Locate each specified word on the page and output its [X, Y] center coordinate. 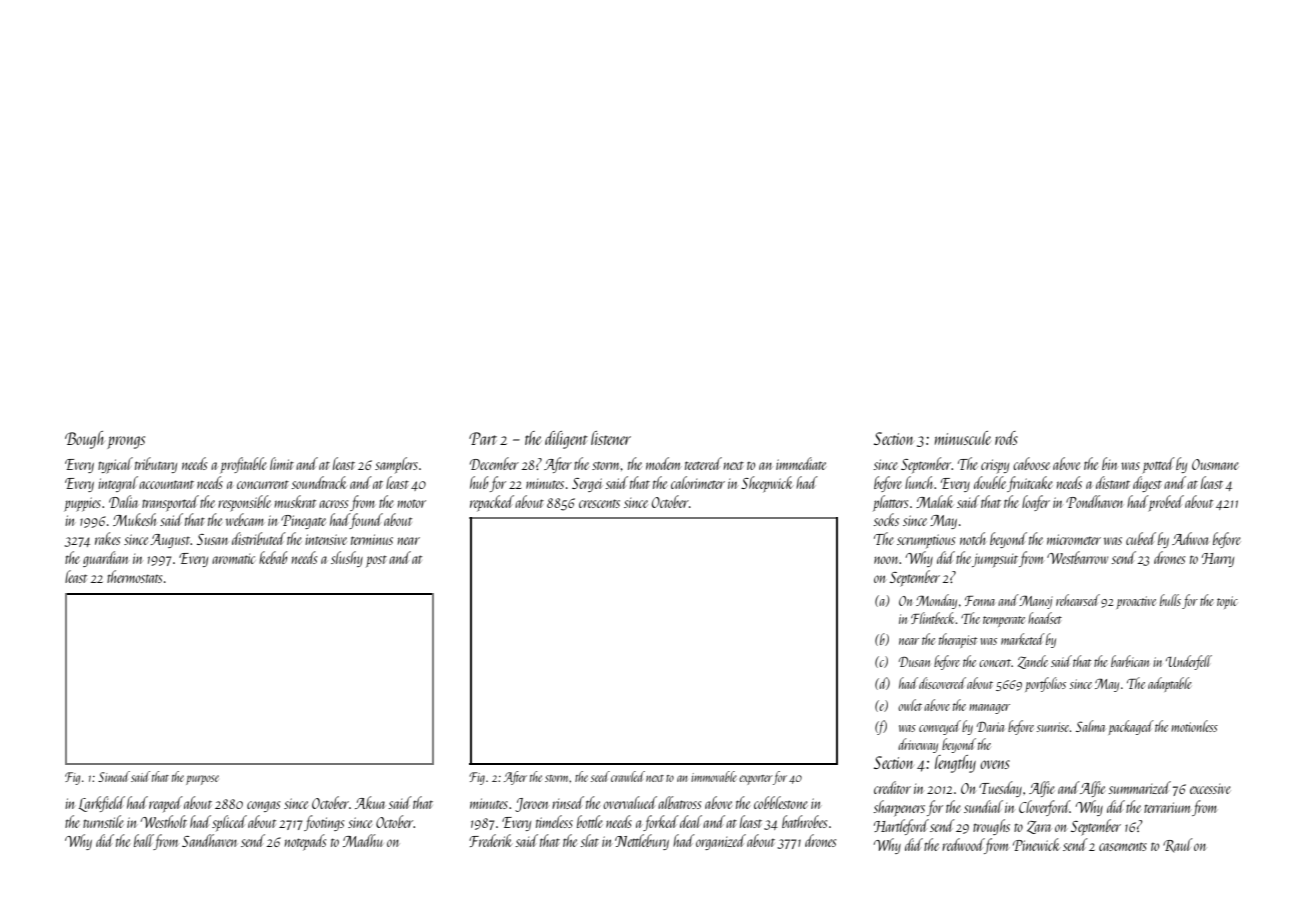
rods [1006, 438]
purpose [202, 780]
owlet [910, 705]
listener [611, 438]
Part [483, 438]
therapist [958, 640]
